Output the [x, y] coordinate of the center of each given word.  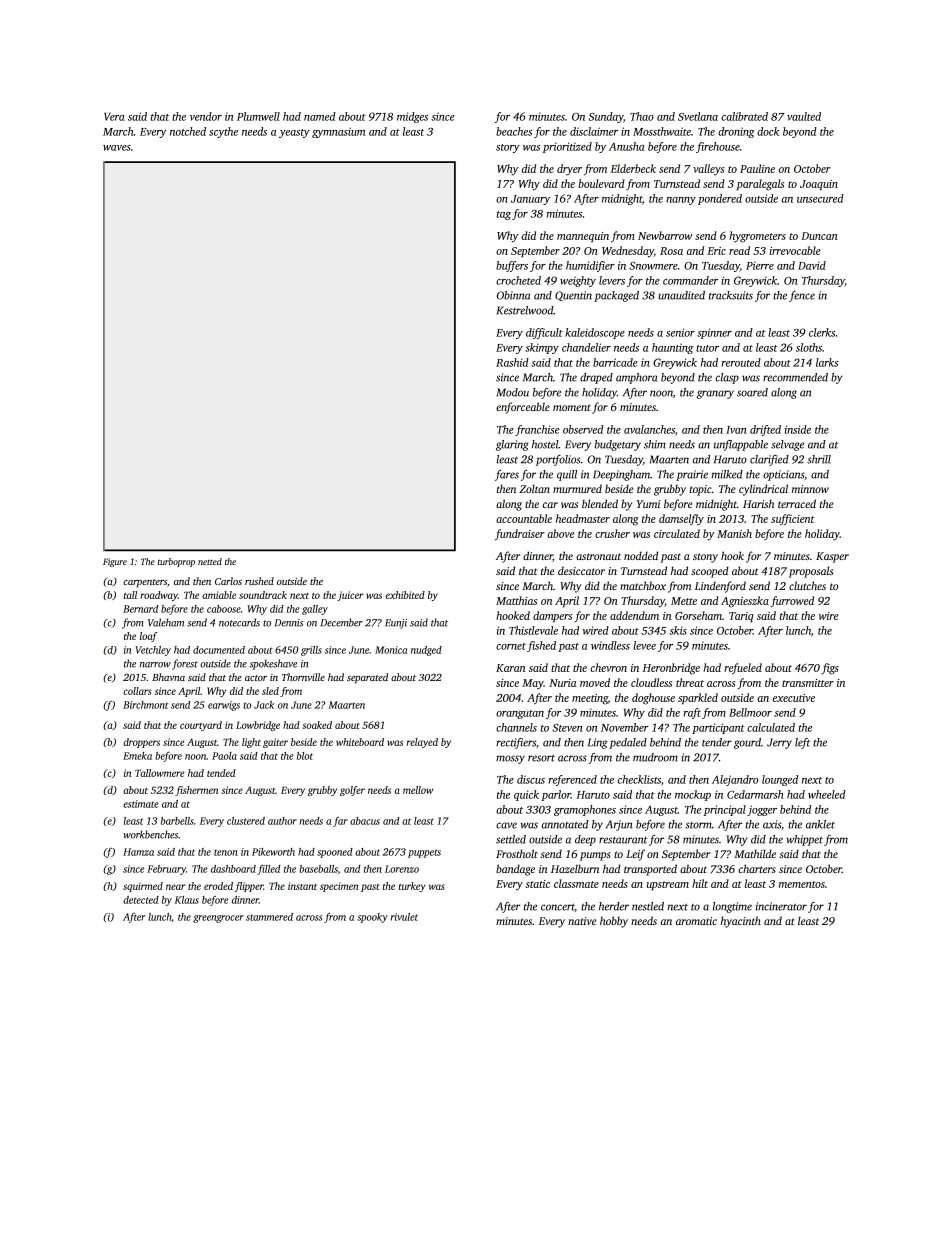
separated [367, 678]
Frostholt [517, 853]
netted [210, 561]
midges [412, 117]
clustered [246, 821]
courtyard [201, 726]
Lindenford [720, 587]
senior [680, 332]
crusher [612, 533]
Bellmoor [750, 712]
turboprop [176, 562]
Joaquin [819, 185]
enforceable [523, 408]
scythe [223, 132]
